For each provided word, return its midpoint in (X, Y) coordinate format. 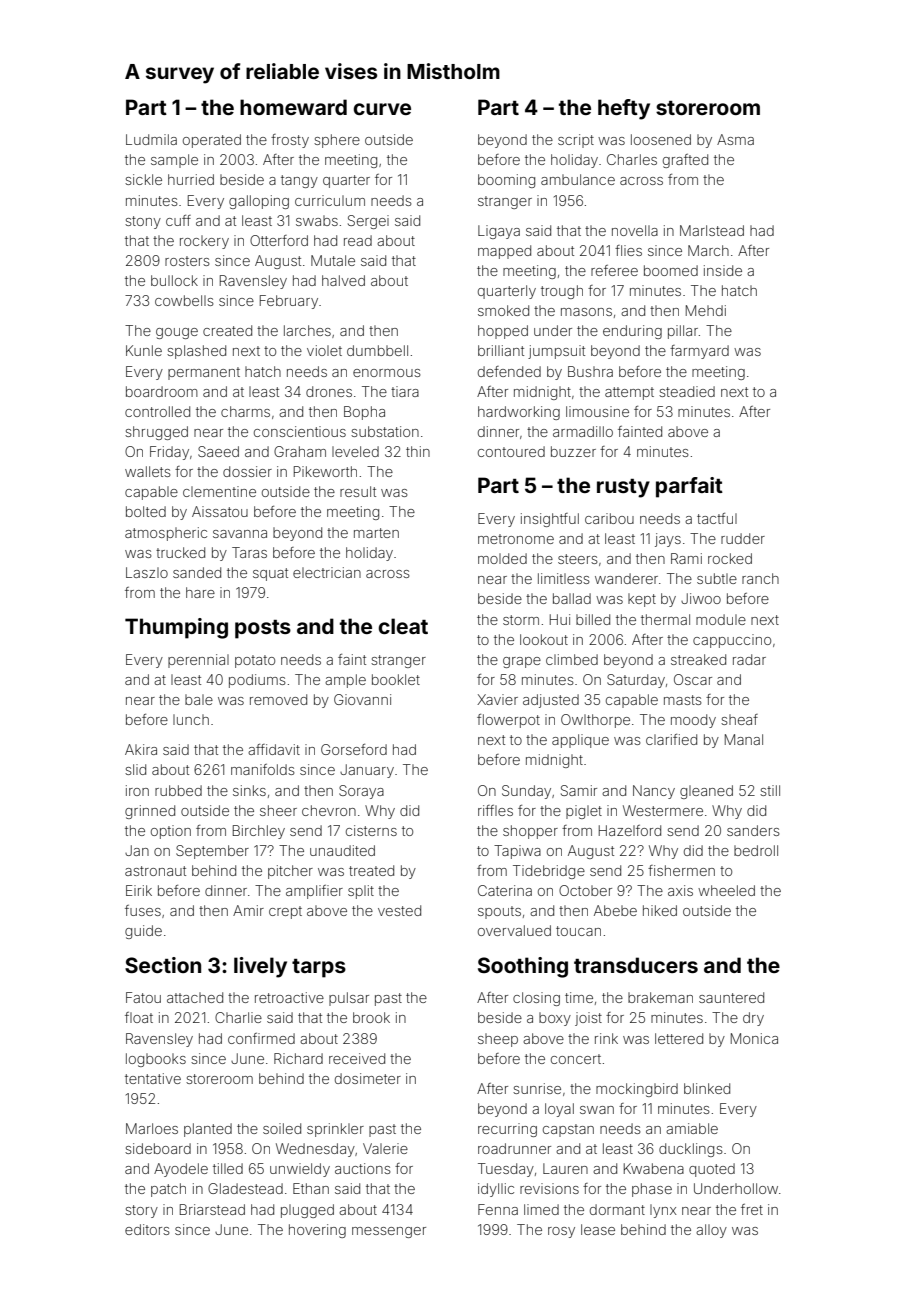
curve (382, 109)
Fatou (143, 997)
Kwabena (654, 1168)
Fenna (498, 1209)
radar (749, 659)
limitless (564, 578)
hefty (624, 109)
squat (270, 574)
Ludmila (151, 139)
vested (399, 910)
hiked (660, 910)
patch (168, 1190)
